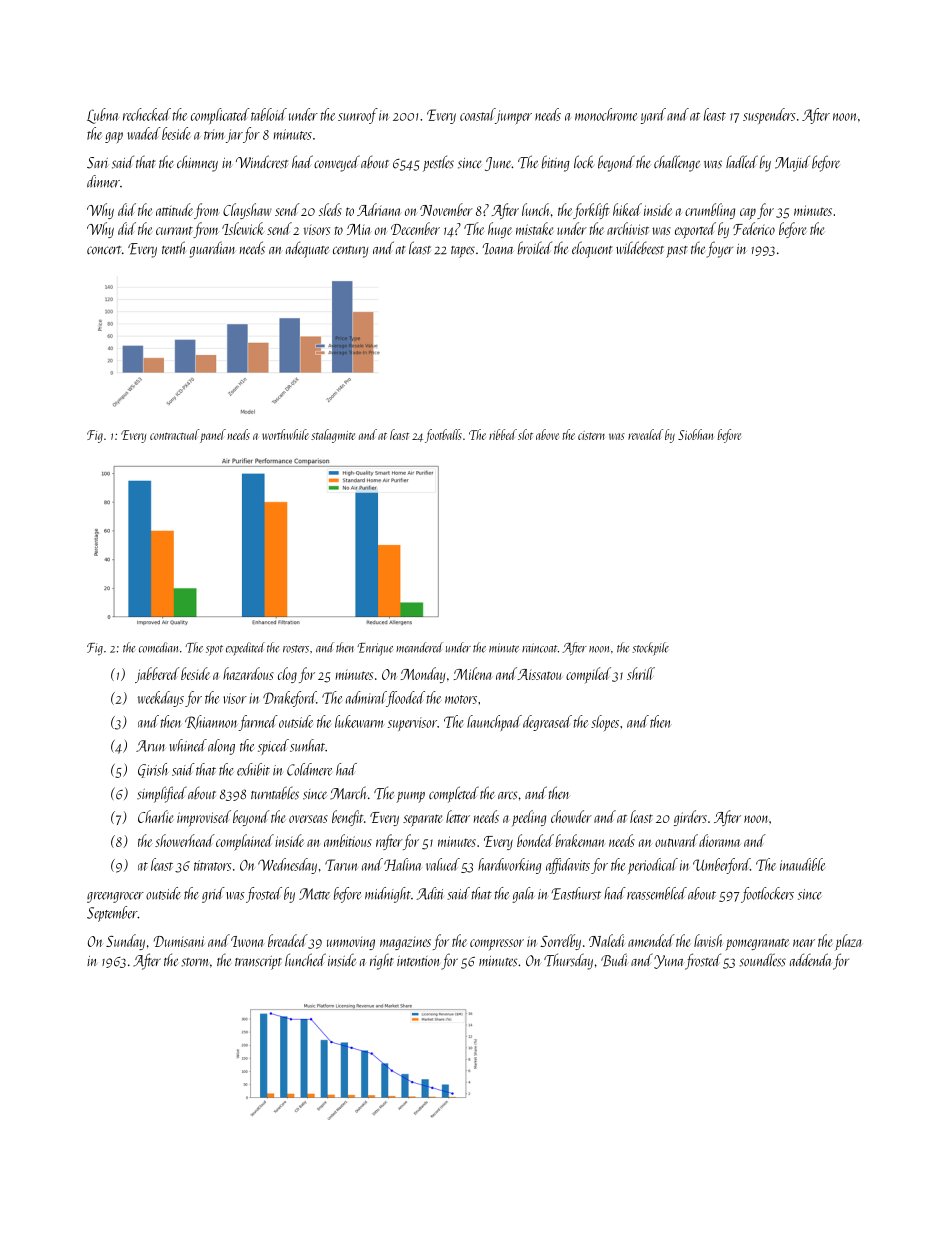 The width and height of the screenshot is (952, 1233). I want to click on suspenders, so click(769, 116).
